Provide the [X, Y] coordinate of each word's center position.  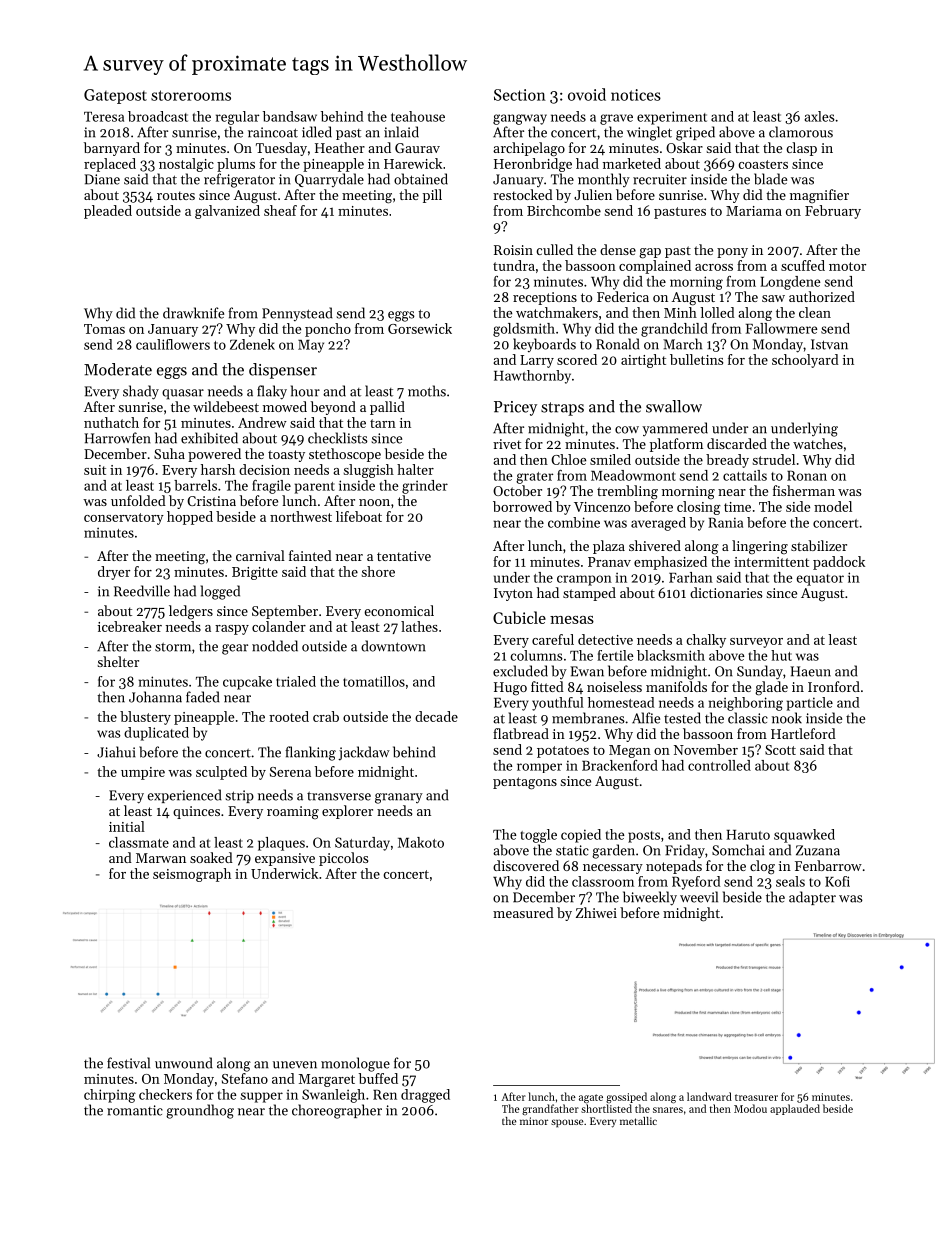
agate [591, 1099]
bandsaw [290, 116]
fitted [547, 686]
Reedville [142, 591]
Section [520, 95]
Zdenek [252, 344]
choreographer [337, 1111]
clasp [801, 149]
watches [818, 443]
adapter [812, 898]
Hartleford [803, 733]
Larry [537, 361]
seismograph [192, 875]
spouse [567, 1123]
